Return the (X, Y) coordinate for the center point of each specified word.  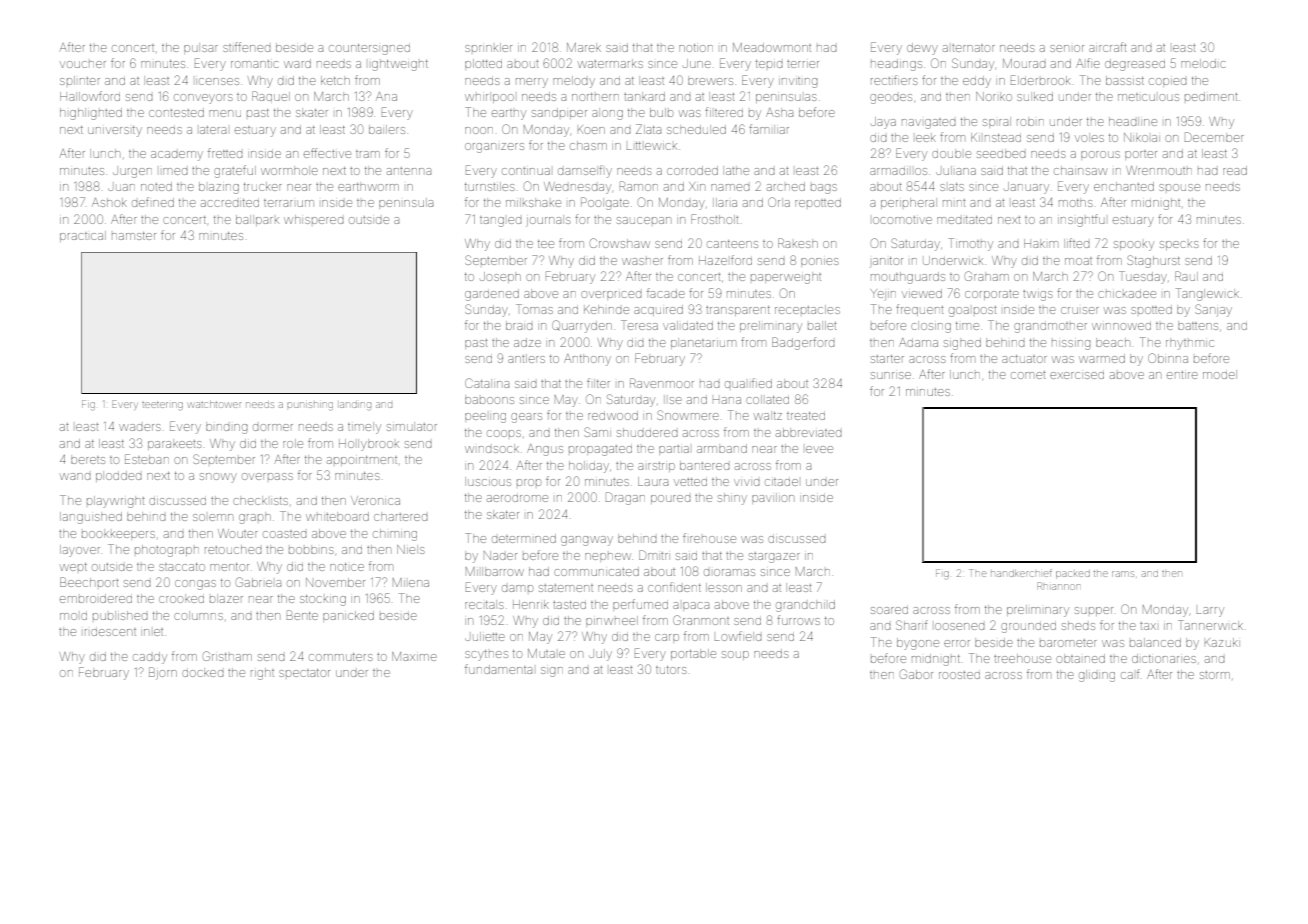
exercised (1077, 375)
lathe (737, 170)
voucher (83, 64)
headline (1133, 121)
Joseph (500, 277)
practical (83, 236)
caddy (150, 658)
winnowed (1121, 326)
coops (504, 433)
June (697, 63)
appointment (362, 461)
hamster (134, 236)
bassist (1125, 80)
